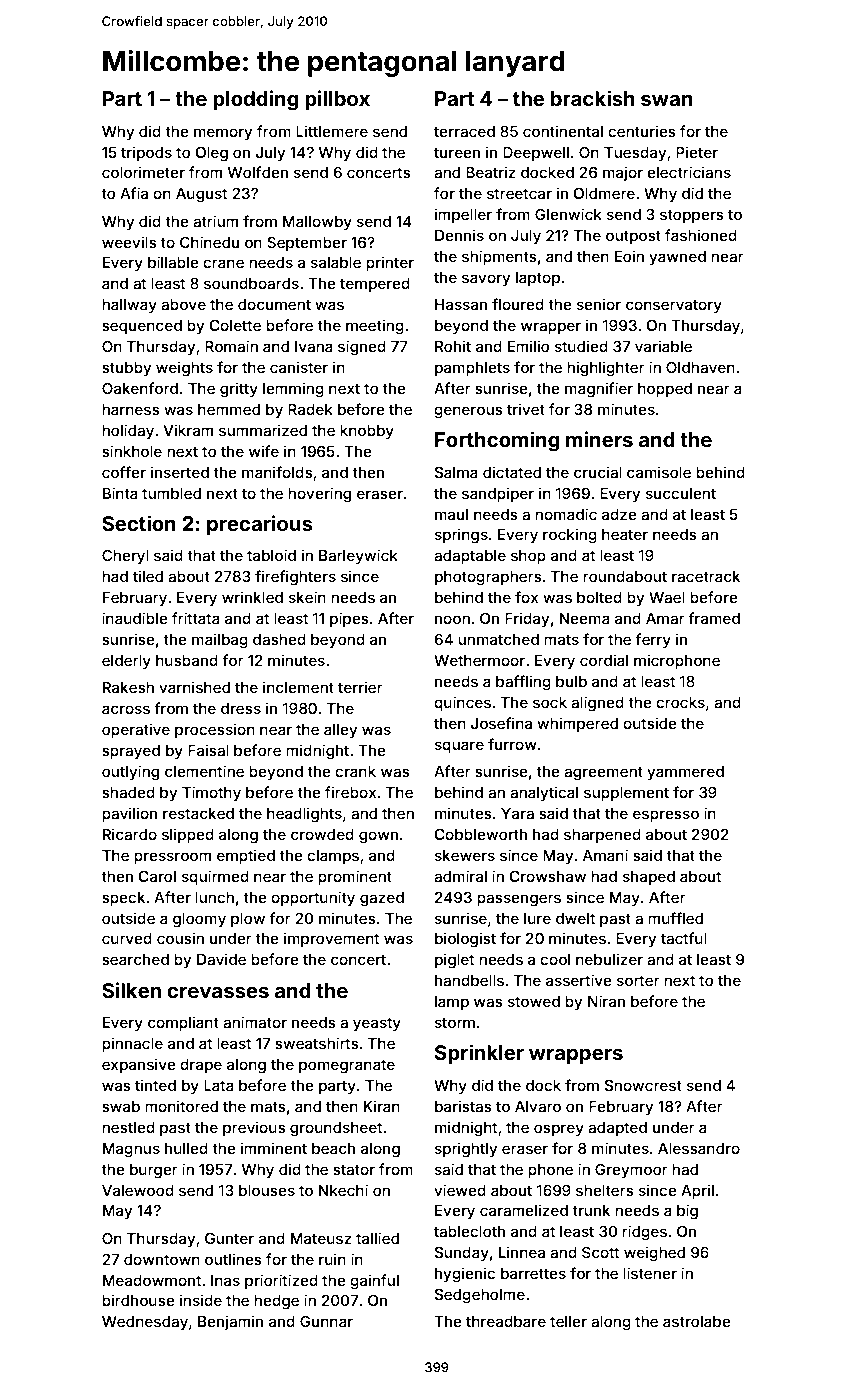  I want to click on terraced, so click(464, 131).
